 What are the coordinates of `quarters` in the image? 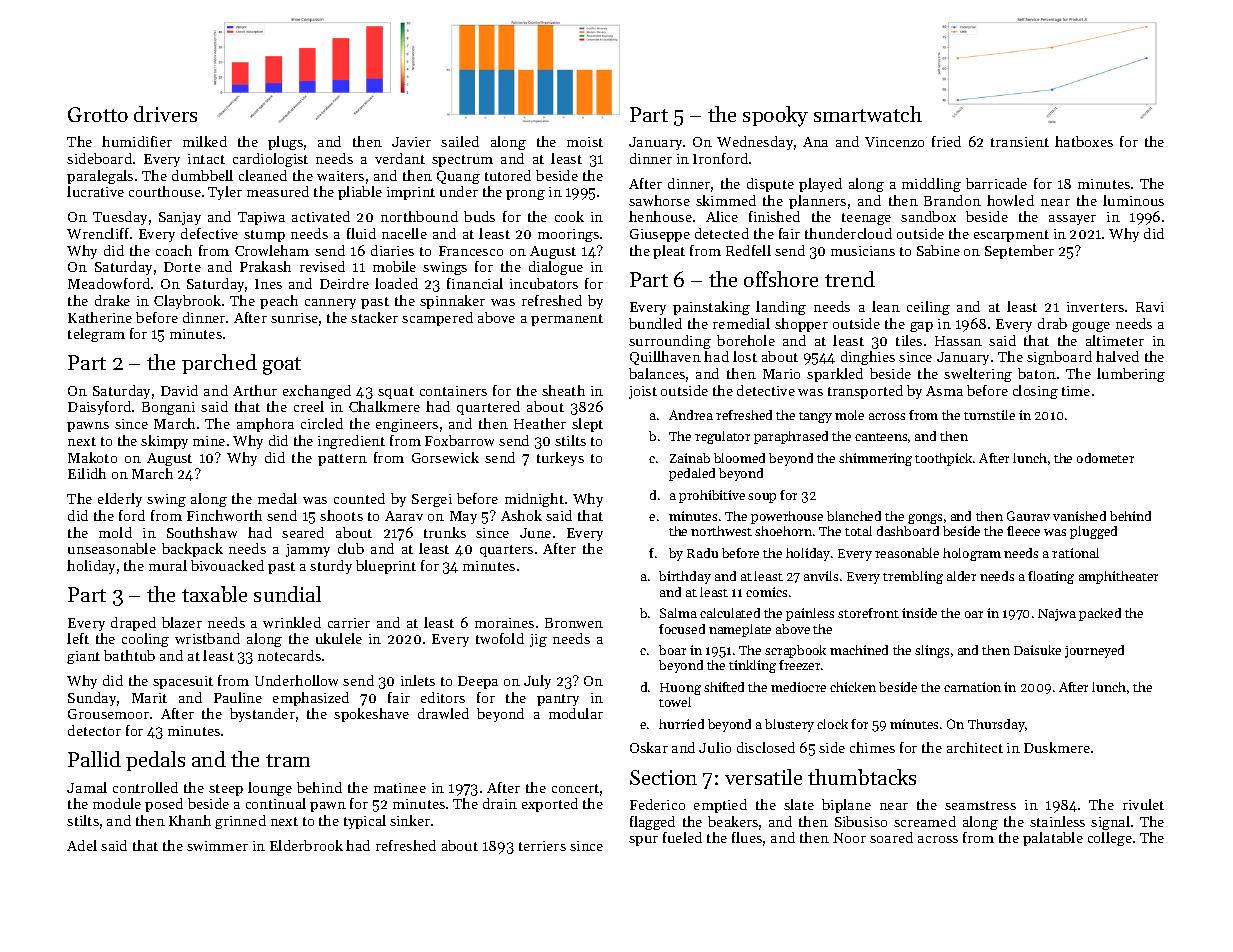 It's located at (506, 551).
